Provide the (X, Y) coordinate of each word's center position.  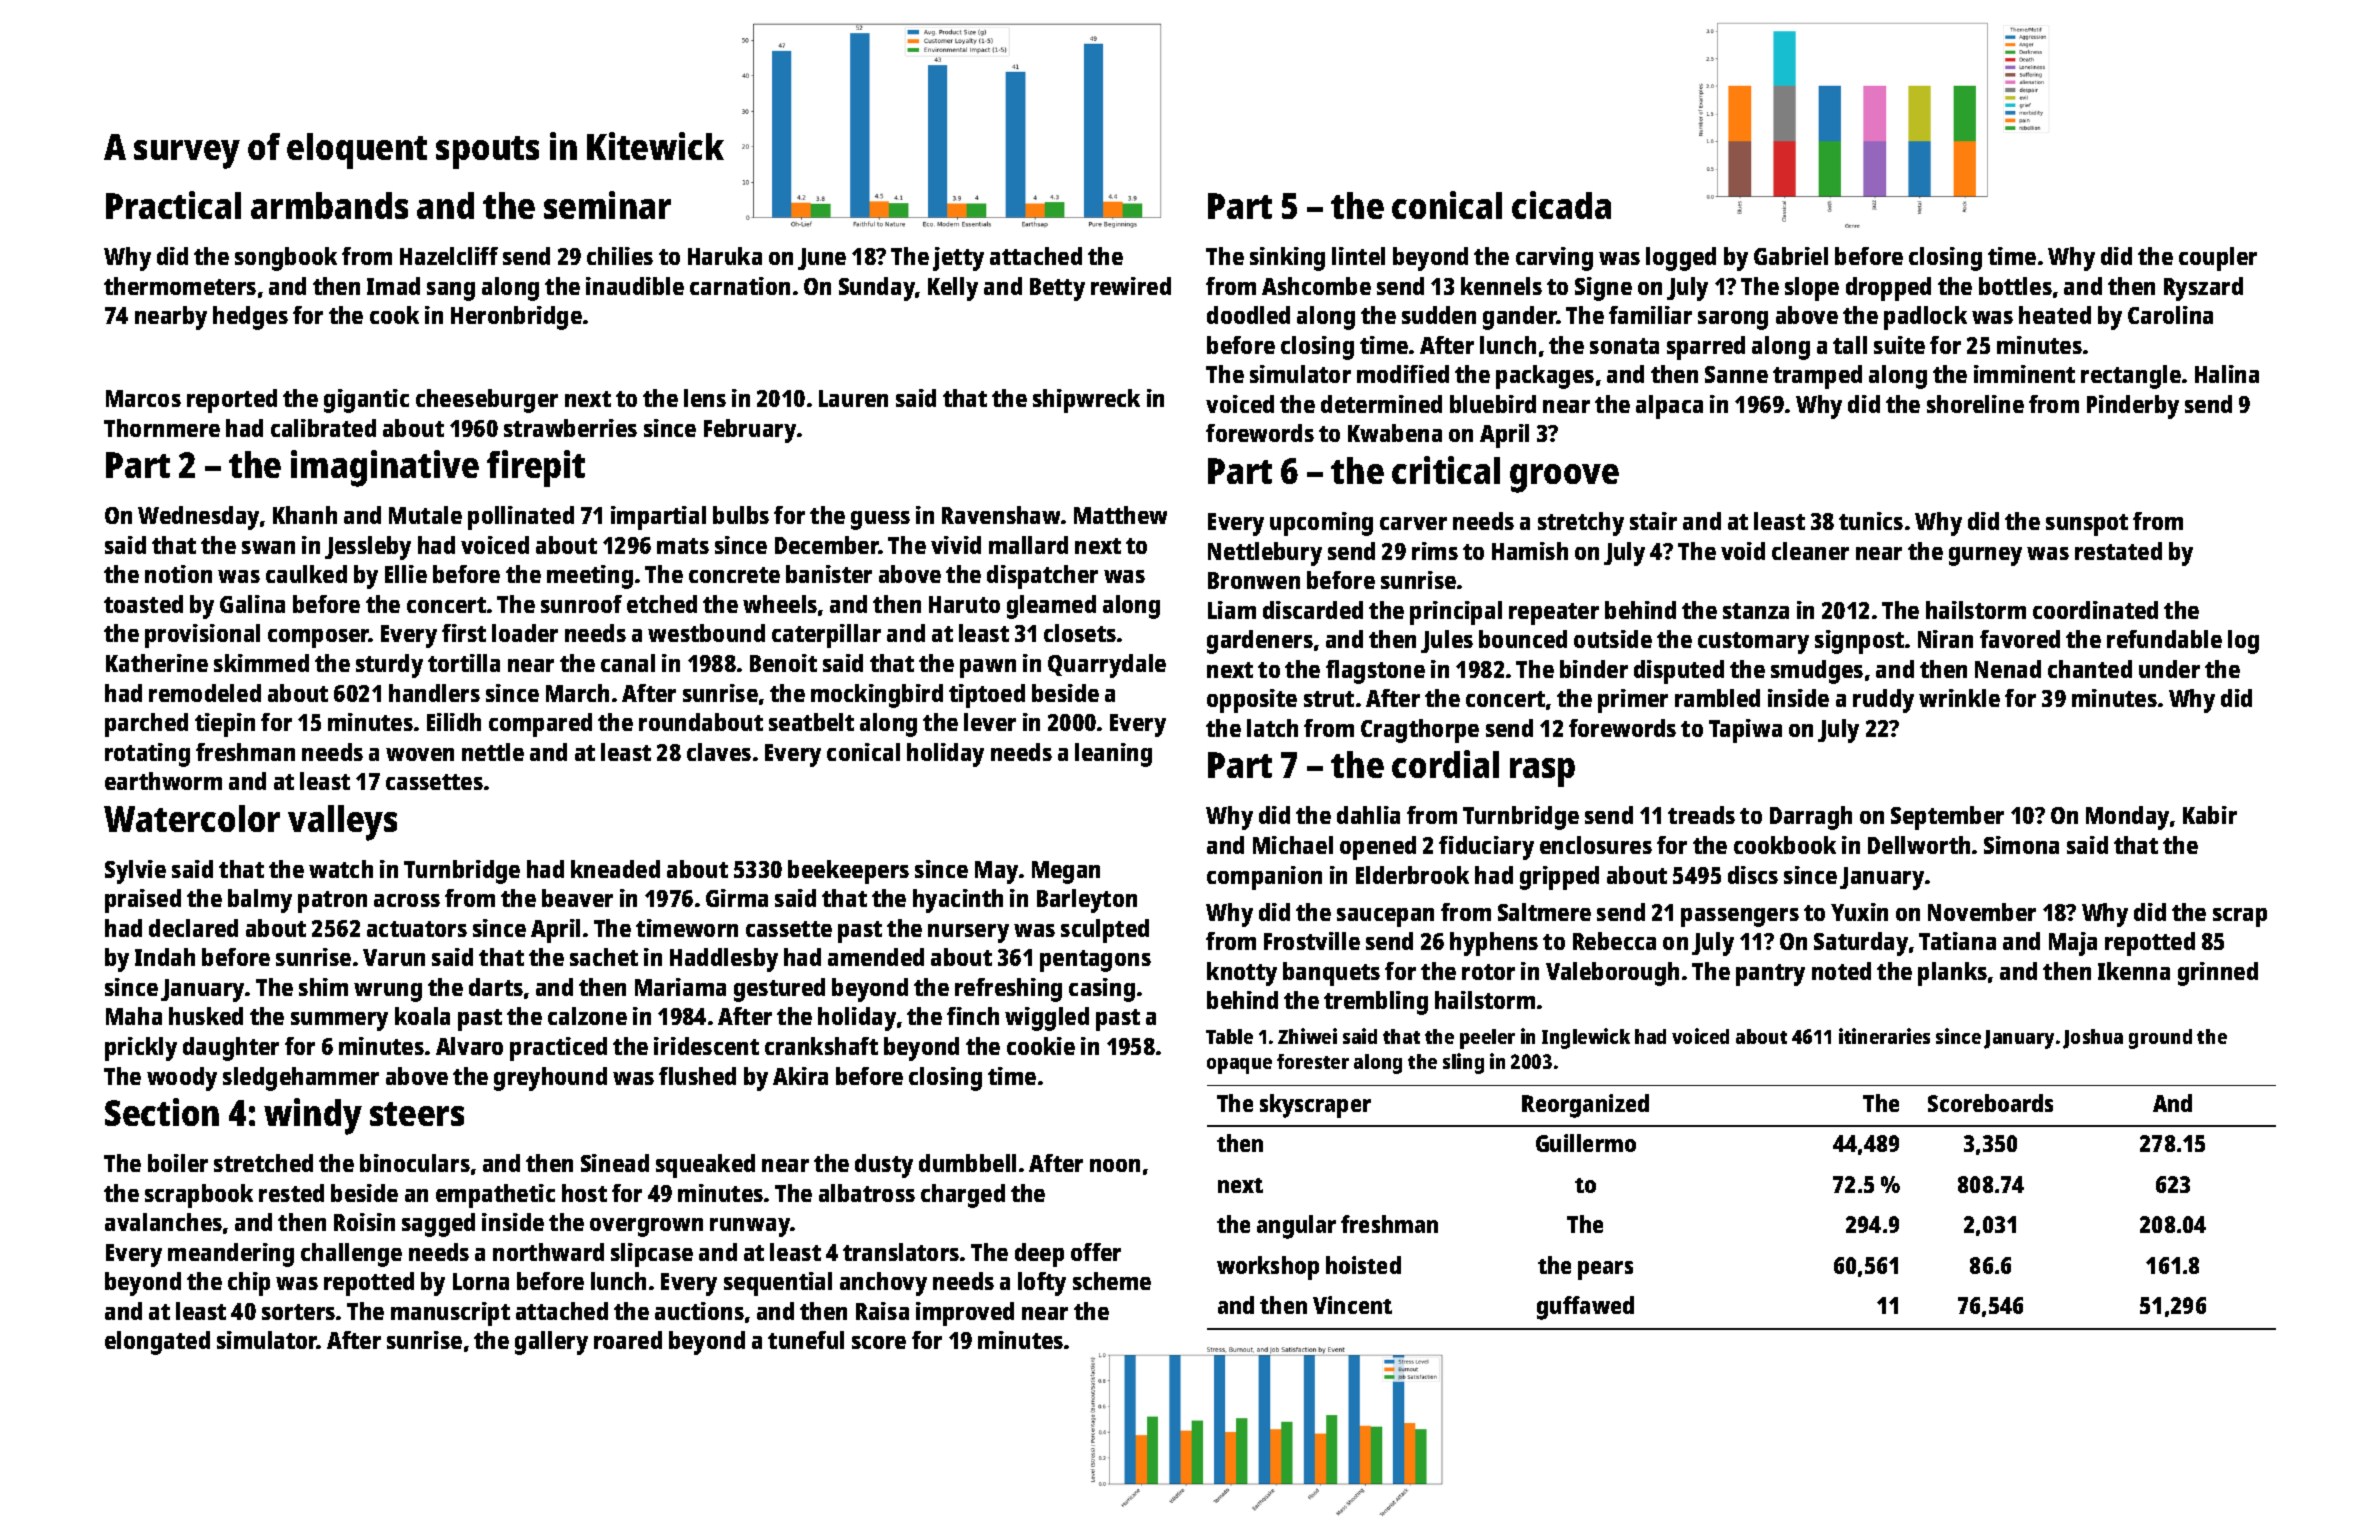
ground (2160, 1039)
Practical (173, 205)
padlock (1925, 318)
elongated (157, 1343)
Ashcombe (1316, 286)
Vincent (1352, 1305)
